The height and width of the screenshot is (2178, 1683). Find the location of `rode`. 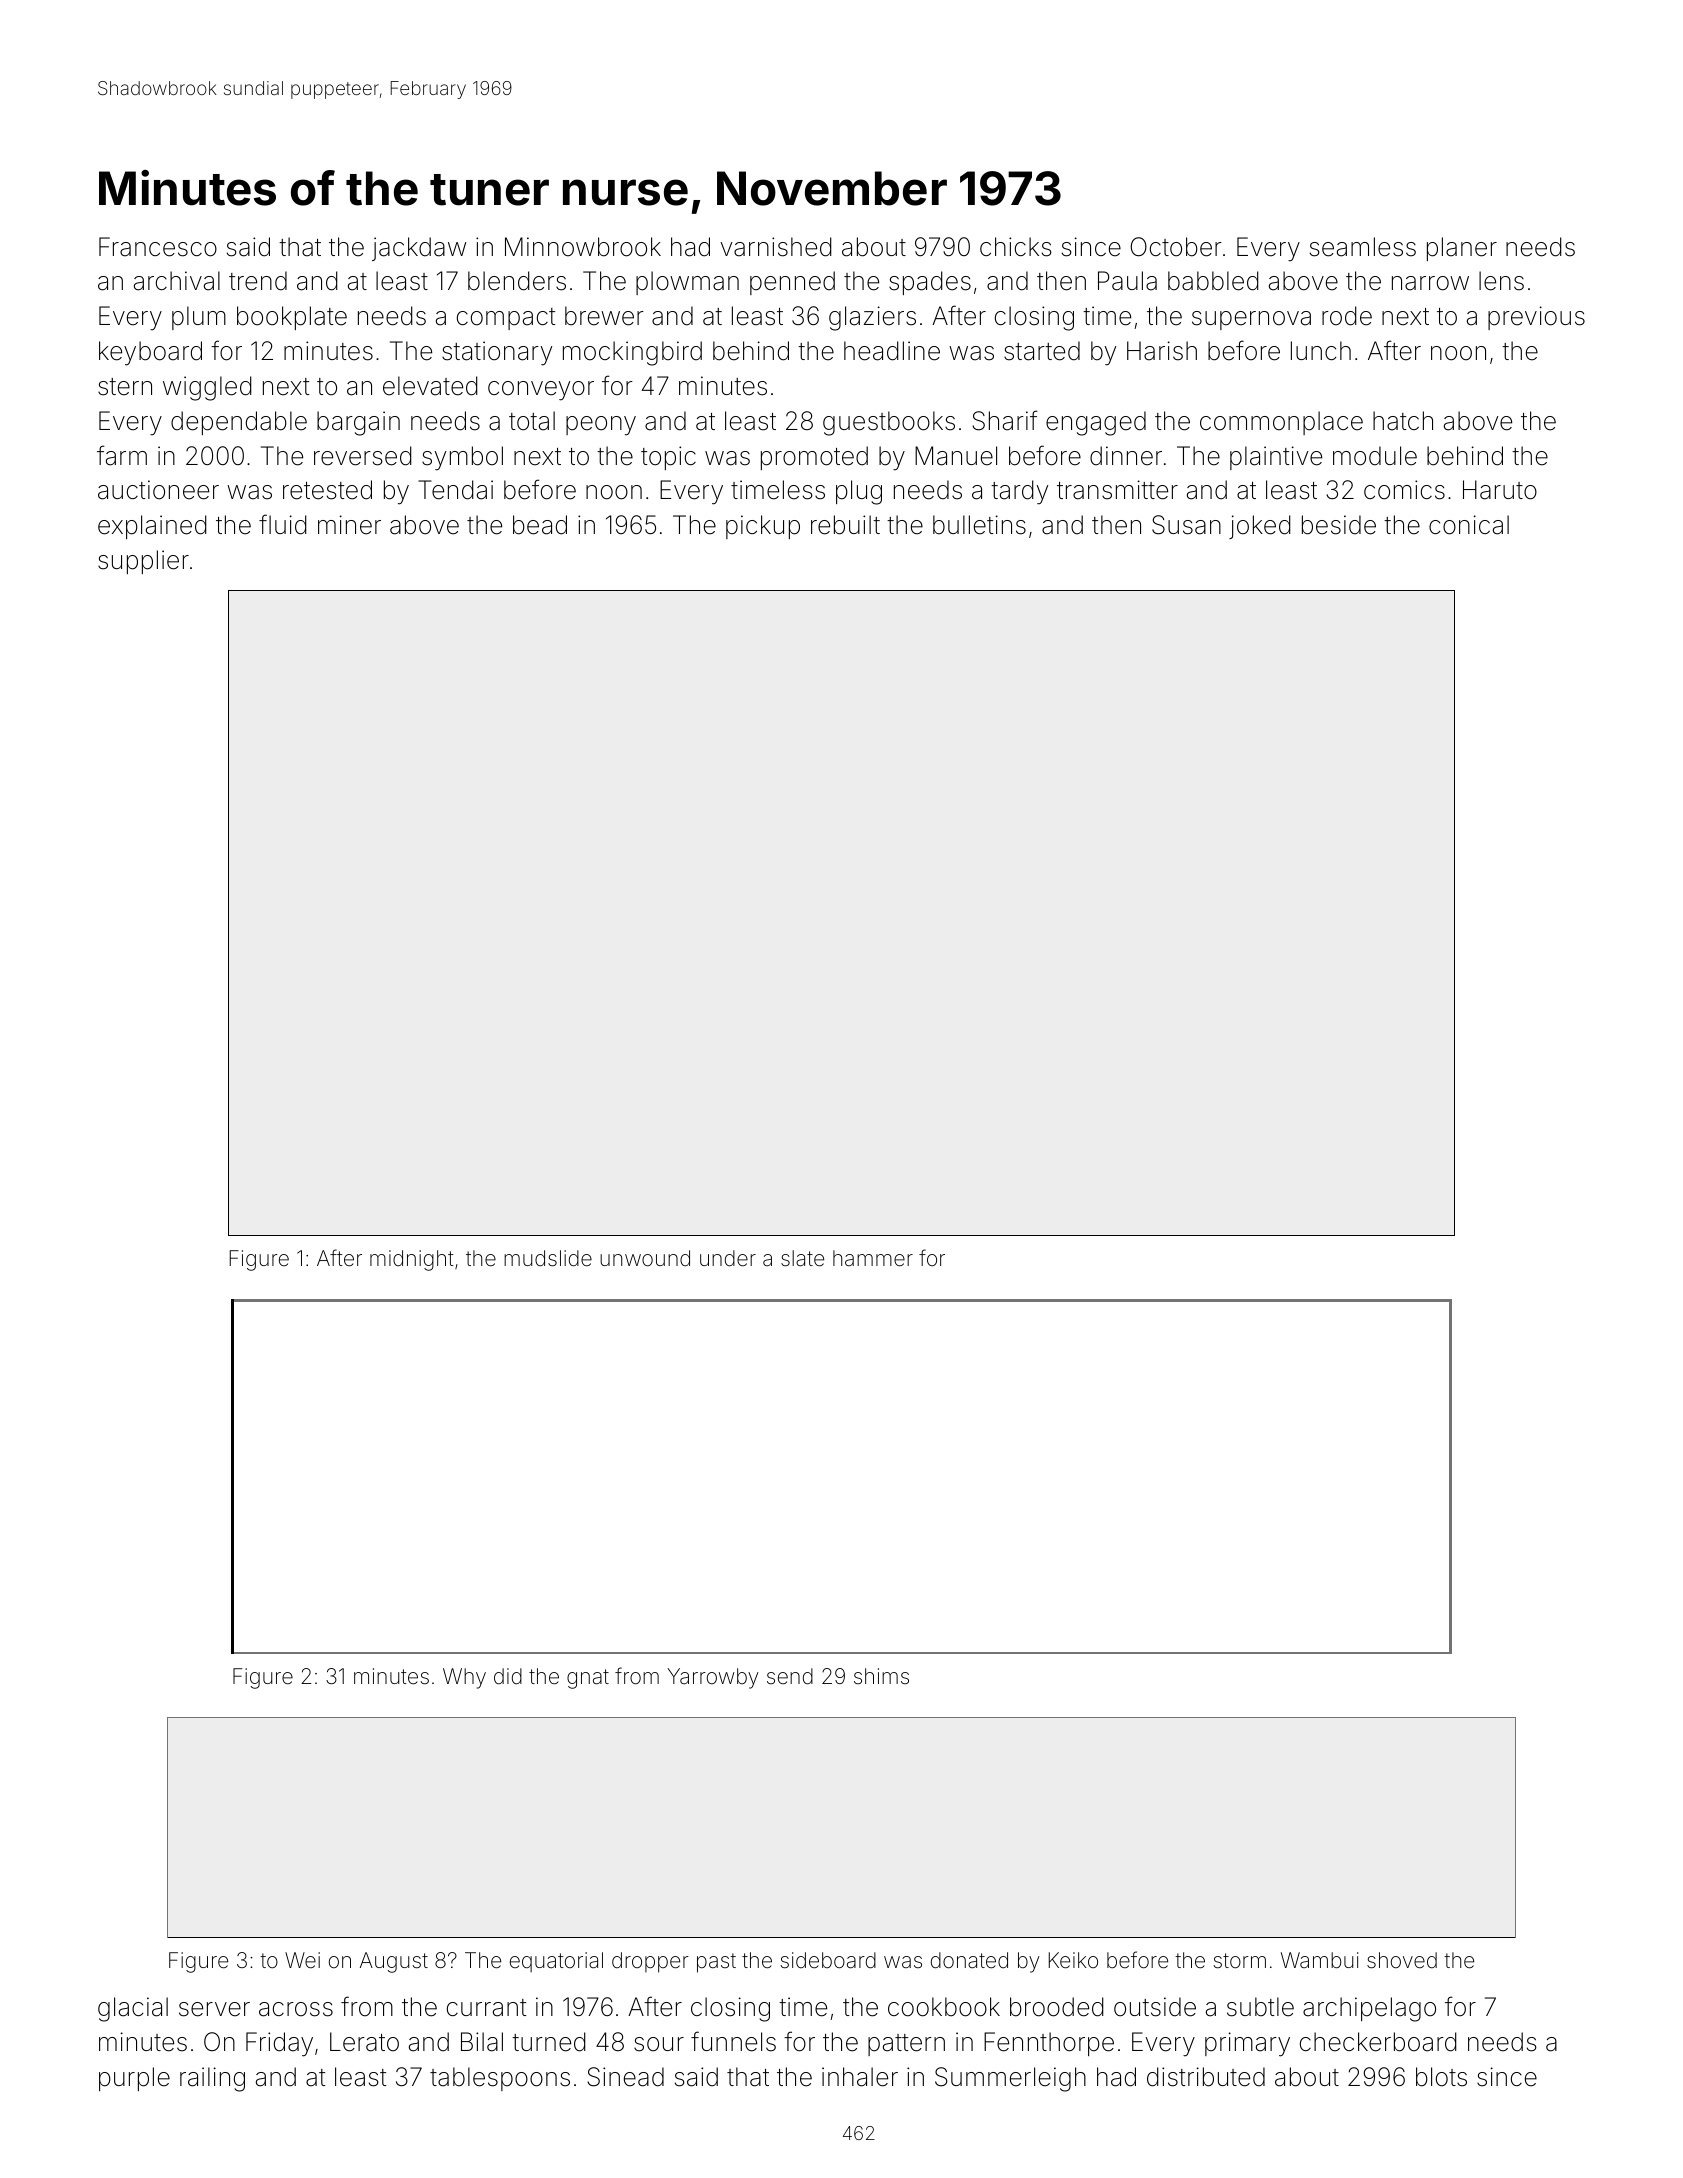

rode is located at coordinates (1347, 316).
